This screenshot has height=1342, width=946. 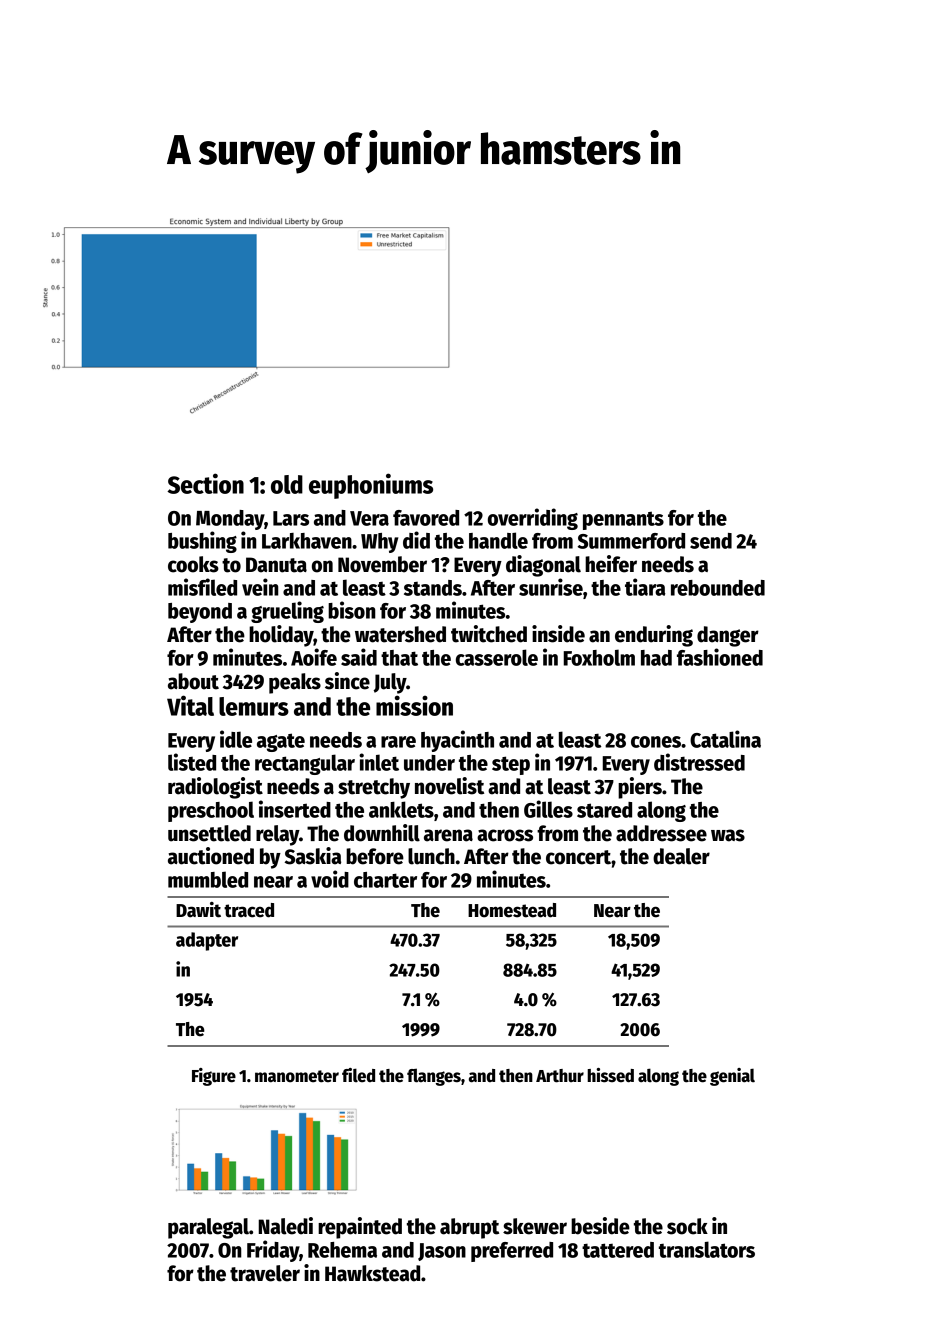 What do you see at coordinates (434, 1077) in the screenshot?
I see `flanges` at bounding box center [434, 1077].
